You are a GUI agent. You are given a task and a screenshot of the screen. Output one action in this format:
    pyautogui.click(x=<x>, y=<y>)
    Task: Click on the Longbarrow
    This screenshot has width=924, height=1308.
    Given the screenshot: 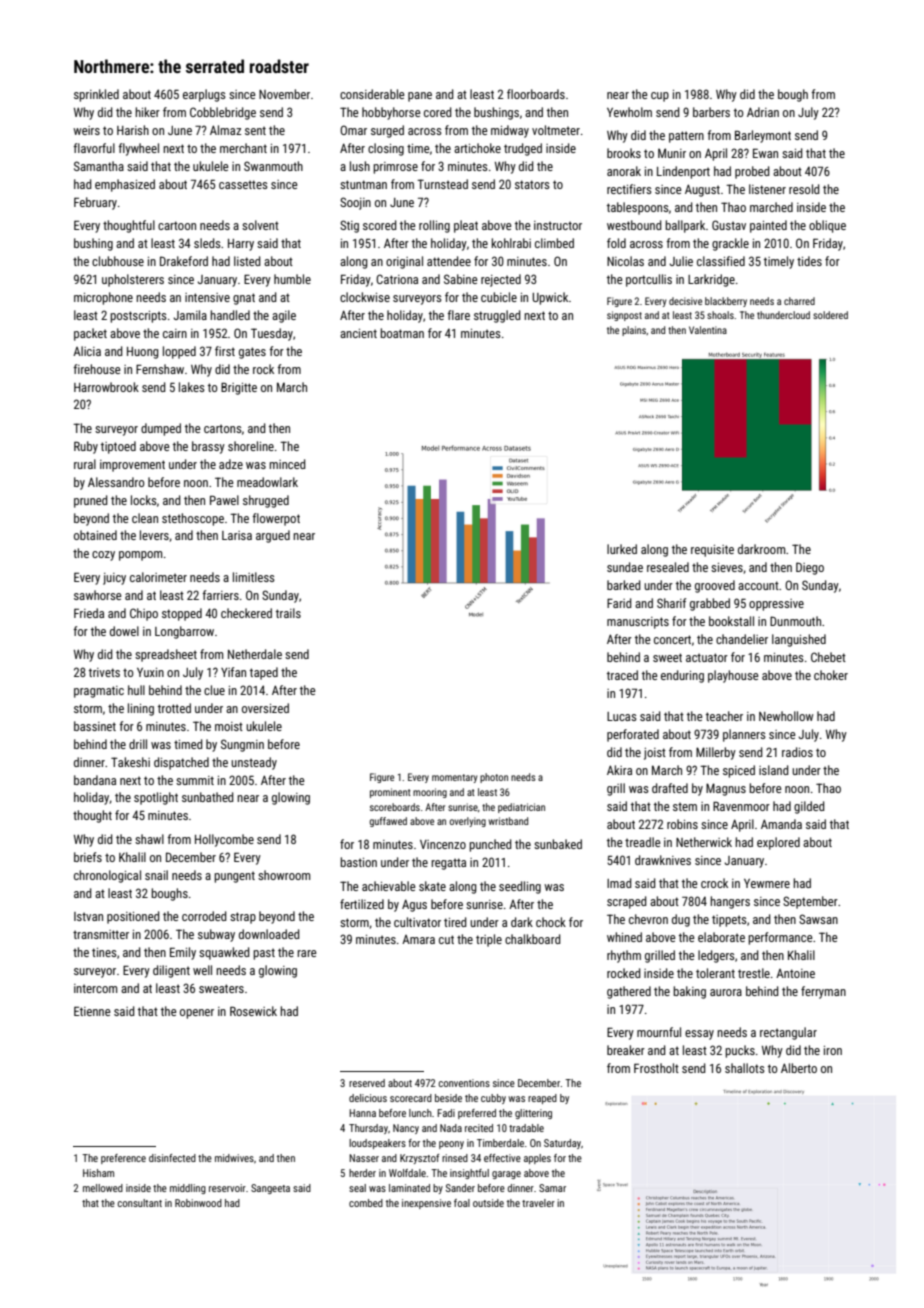 What is the action you would take?
    pyautogui.click(x=184, y=632)
